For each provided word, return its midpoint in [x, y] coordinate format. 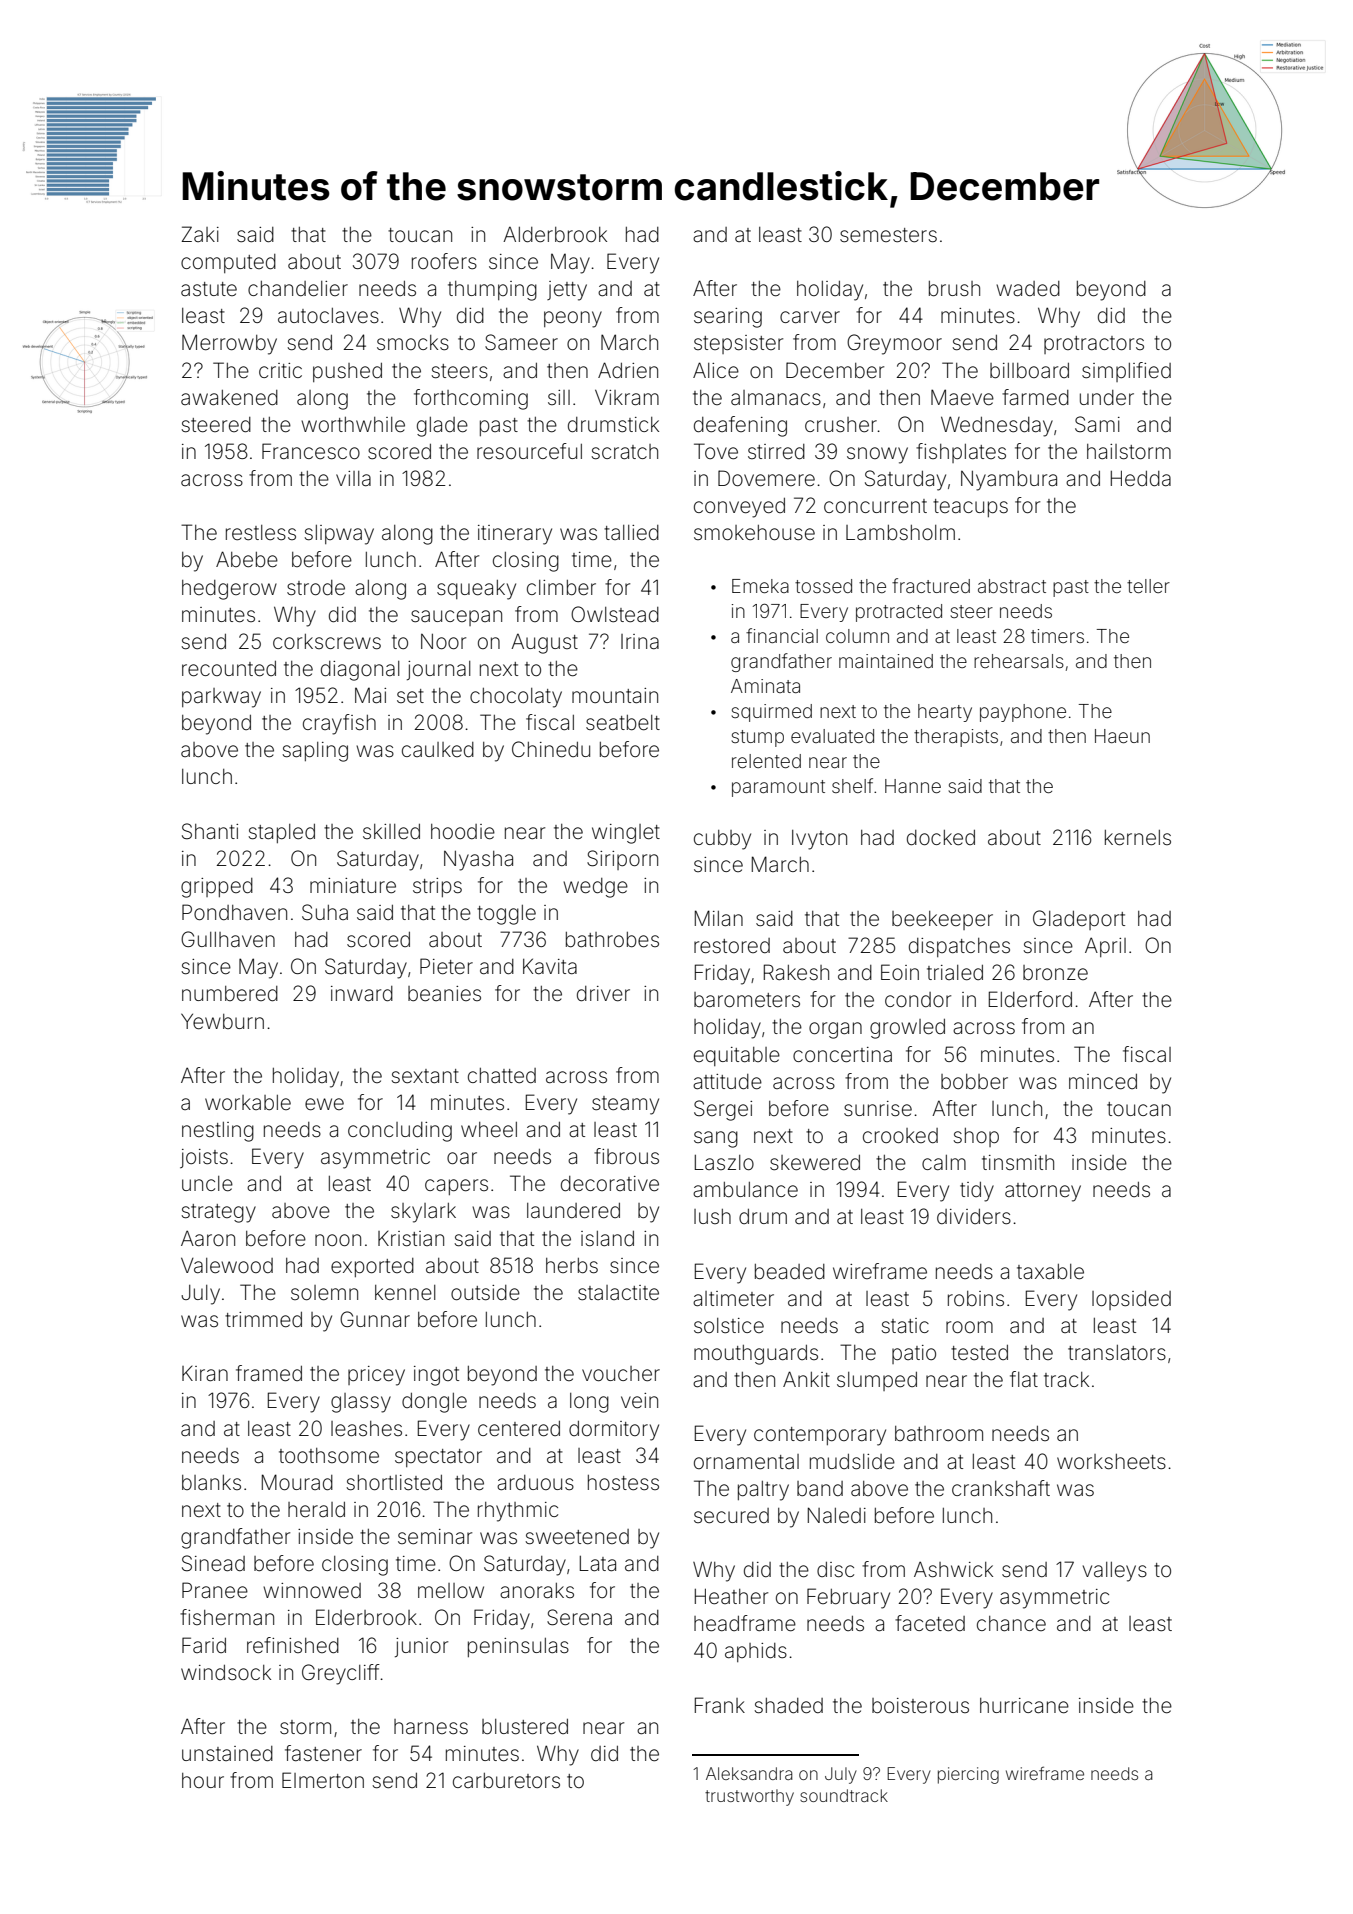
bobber [974, 1082]
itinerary [515, 535]
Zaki [200, 234]
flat [1024, 1379]
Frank [720, 1705]
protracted [899, 613]
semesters [888, 235]
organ [835, 1030]
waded [1028, 289]
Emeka [760, 586]
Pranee [215, 1590]
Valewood [227, 1265]
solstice [729, 1325]
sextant [425, 1076]
